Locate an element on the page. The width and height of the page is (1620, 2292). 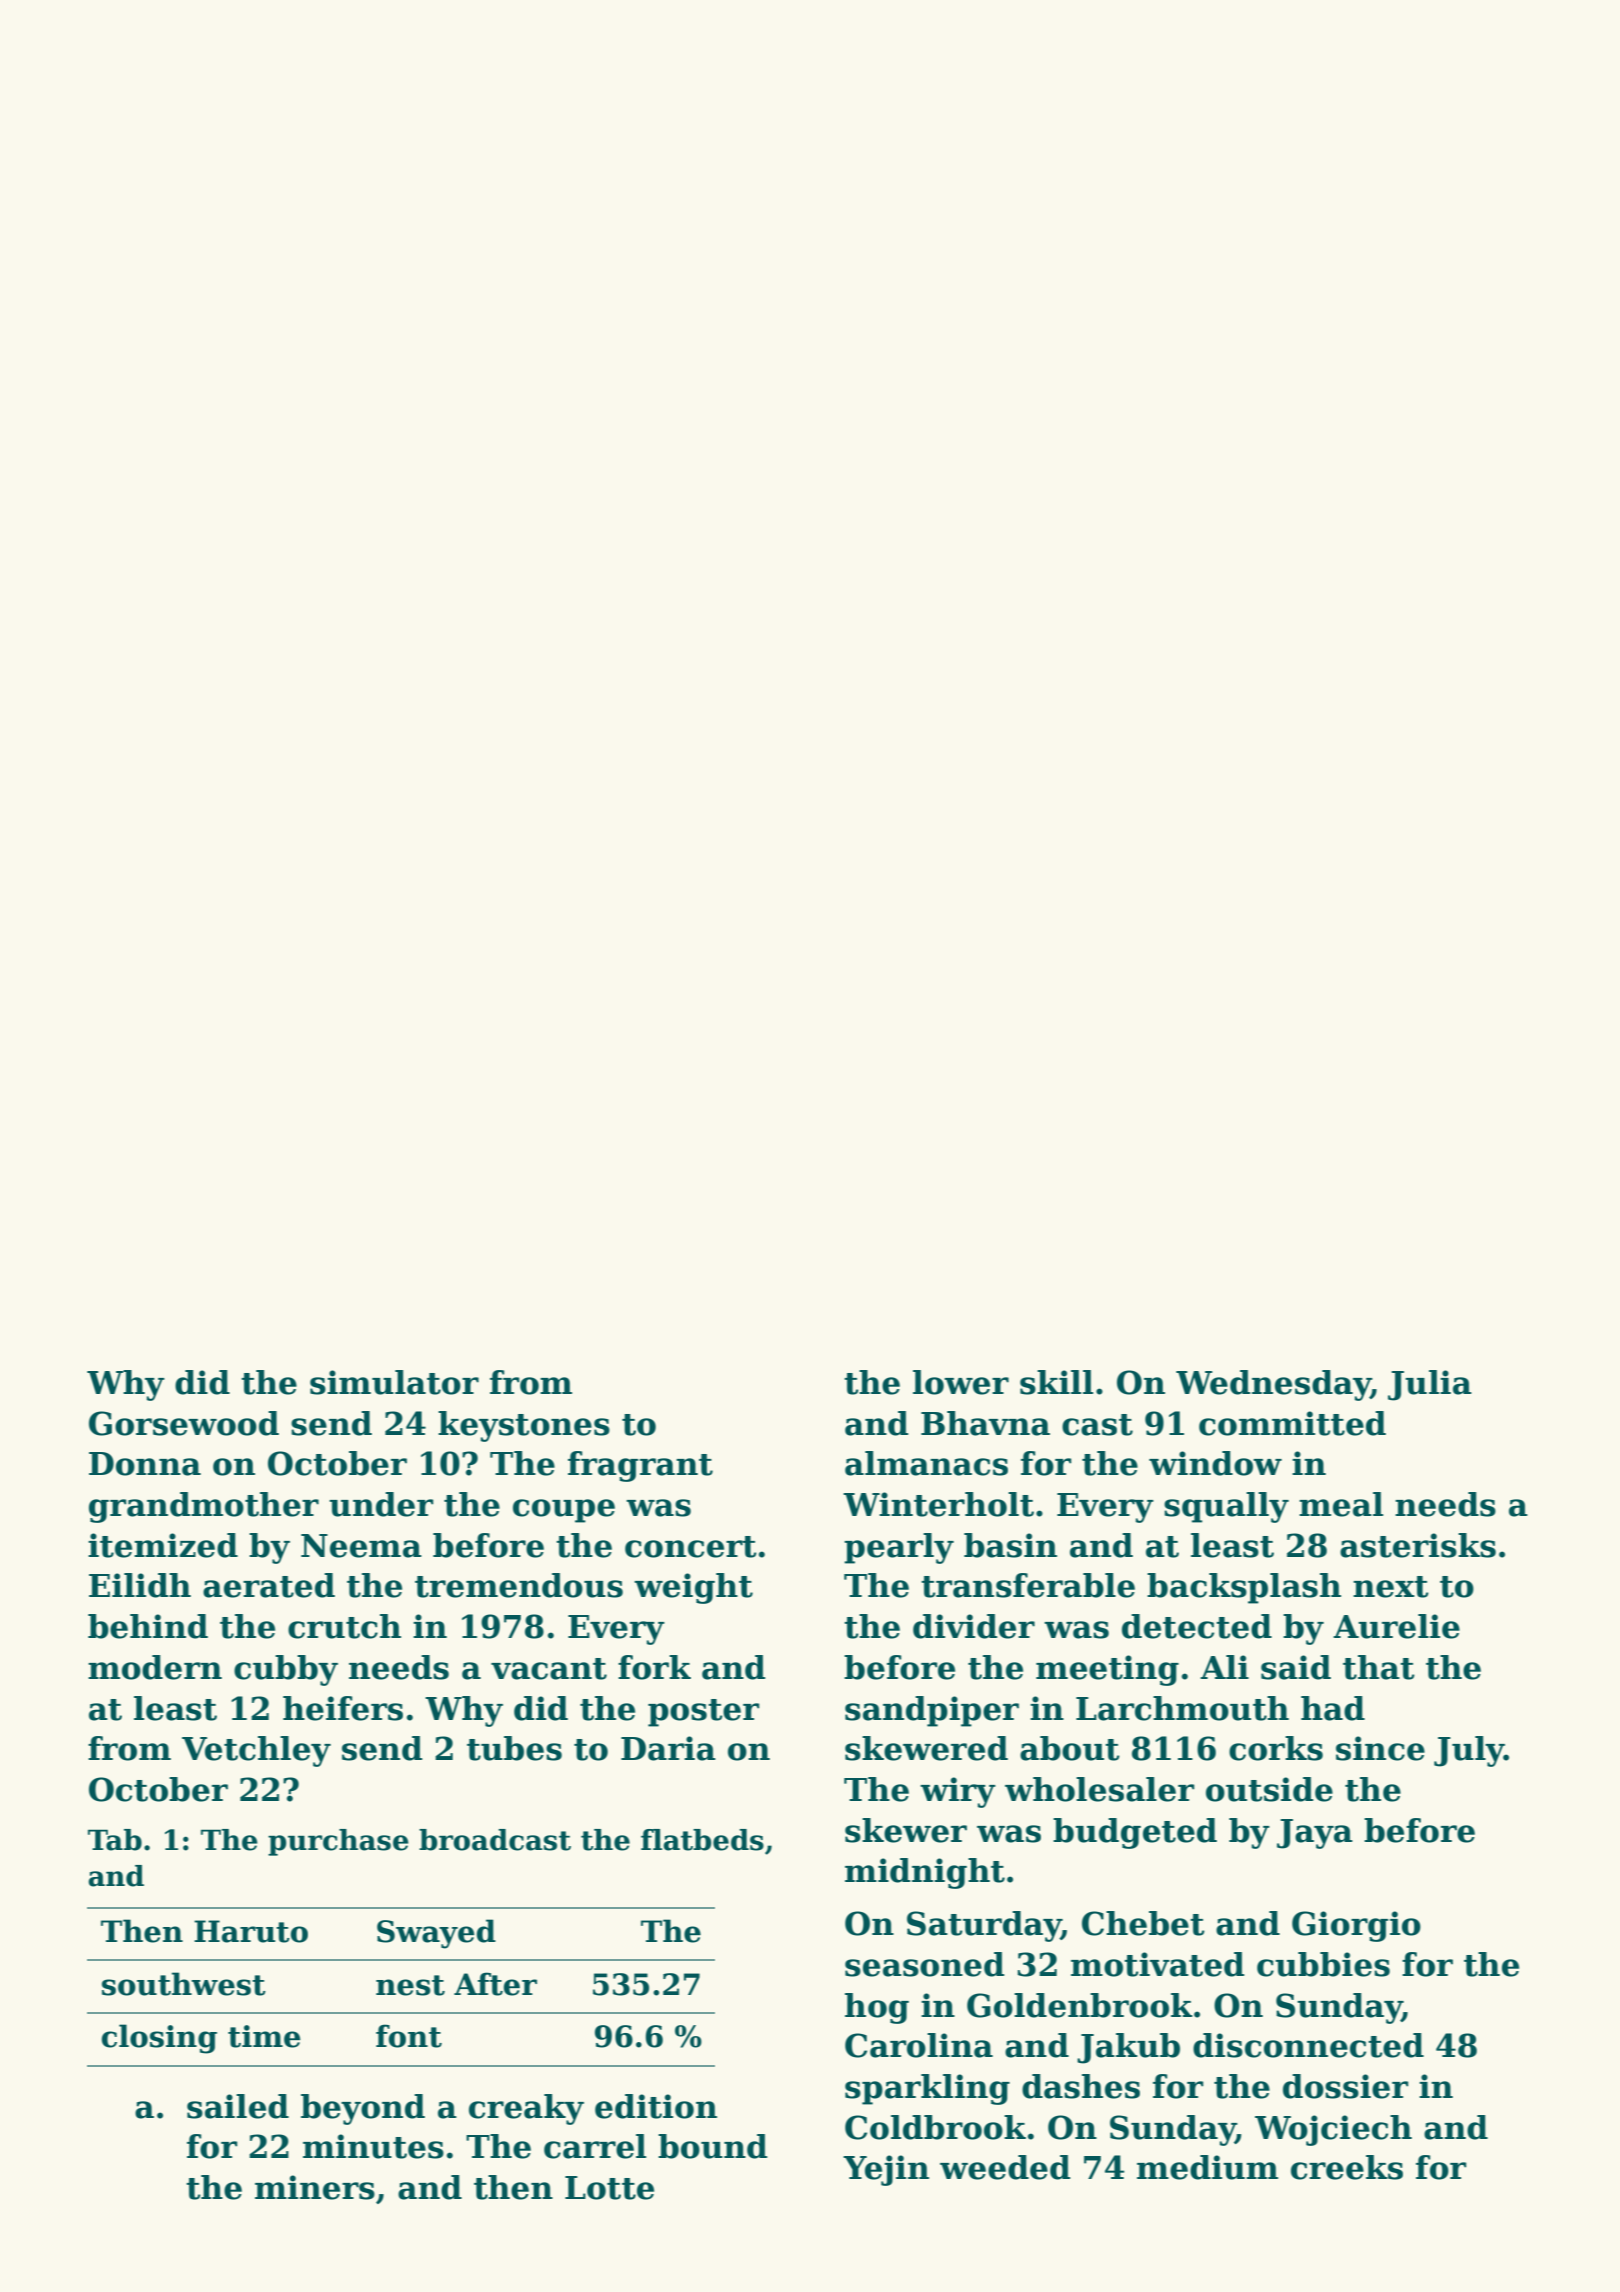
midnight is located at coordinates (925, 1873).
